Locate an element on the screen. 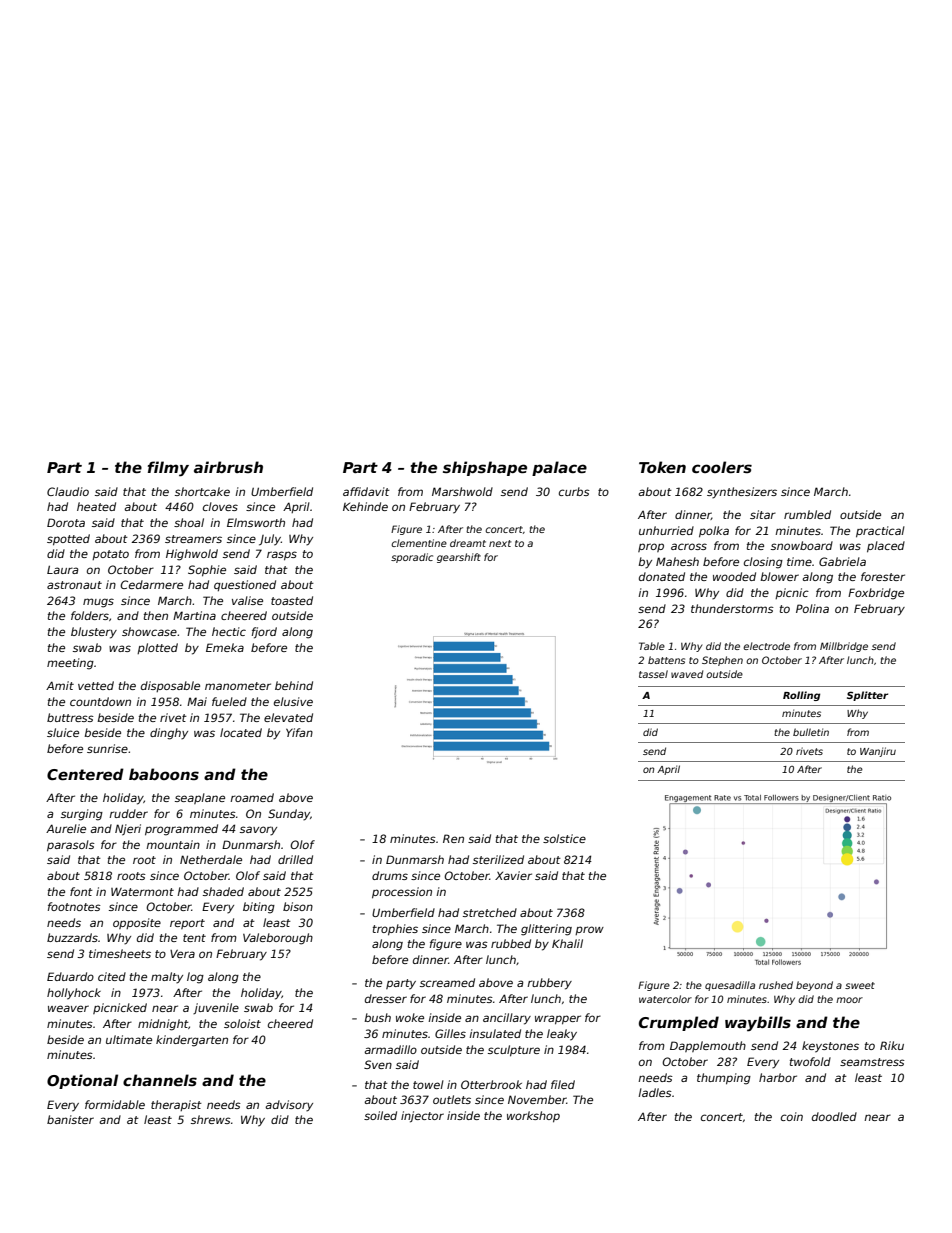  Sven is located at coordinates (378, 1064).
